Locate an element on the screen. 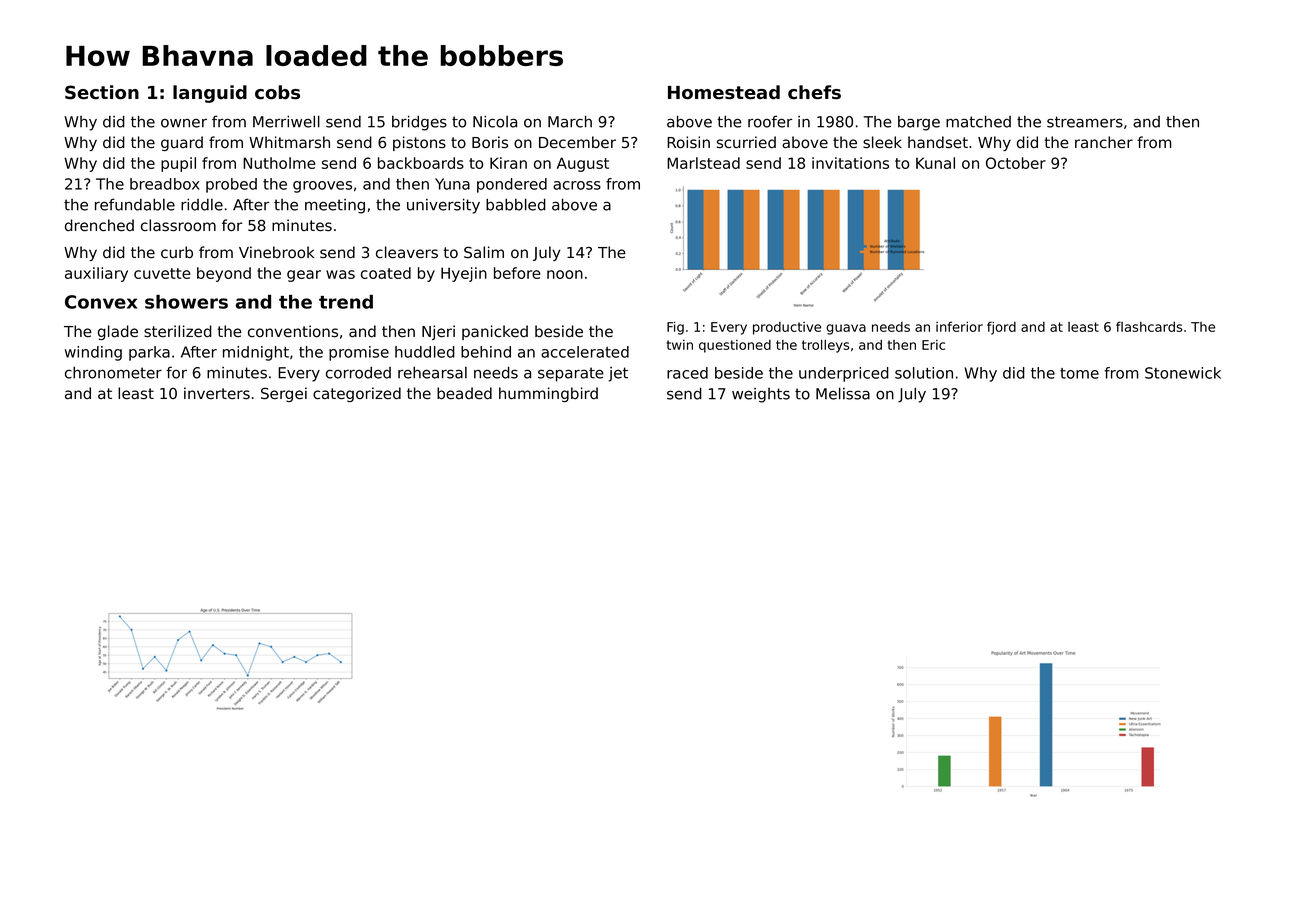 This screenshot has height=924, width=1308. noon is located at coordinates (565, 274).
